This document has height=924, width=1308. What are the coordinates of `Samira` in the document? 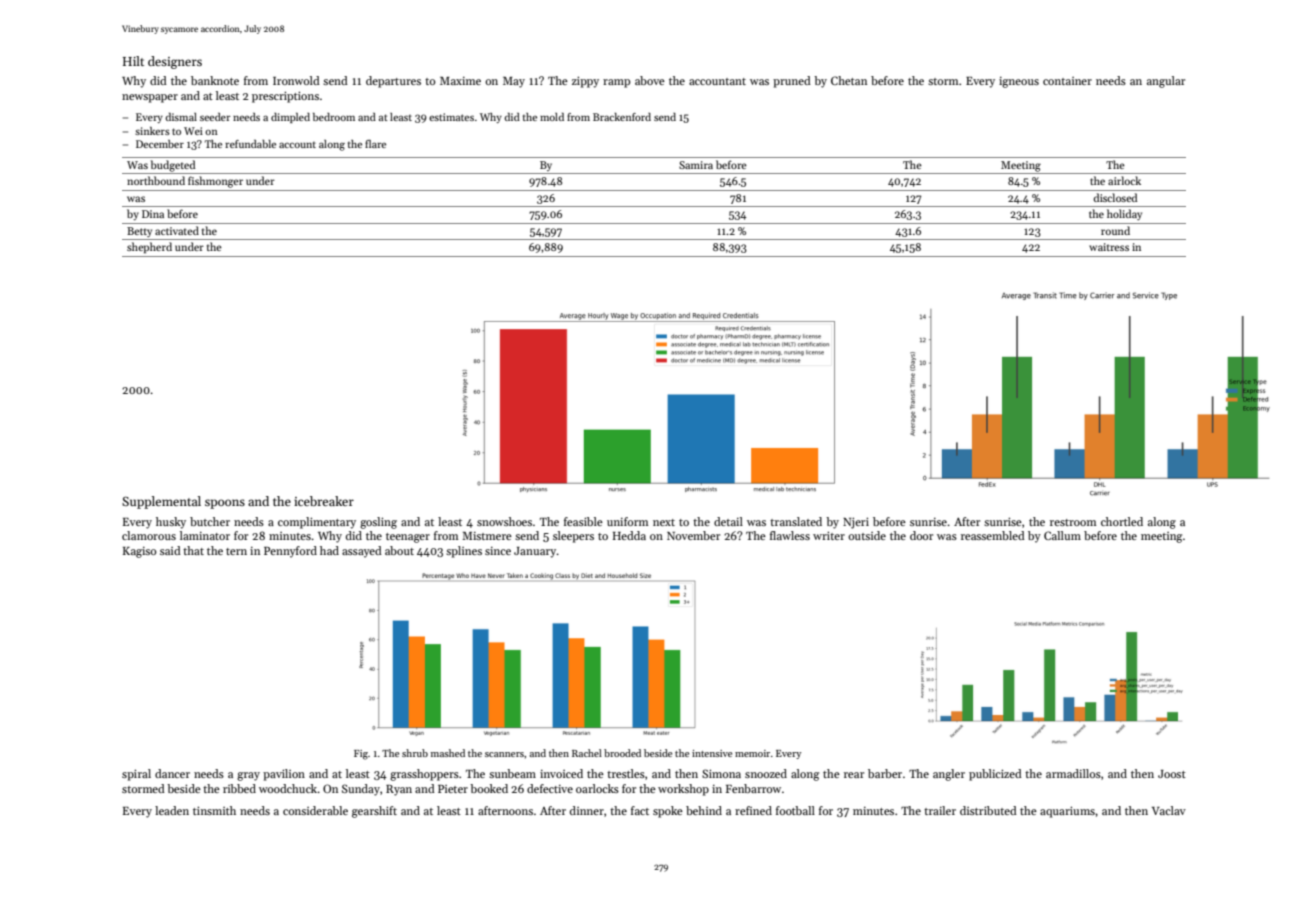 It's located at (696, 165).
